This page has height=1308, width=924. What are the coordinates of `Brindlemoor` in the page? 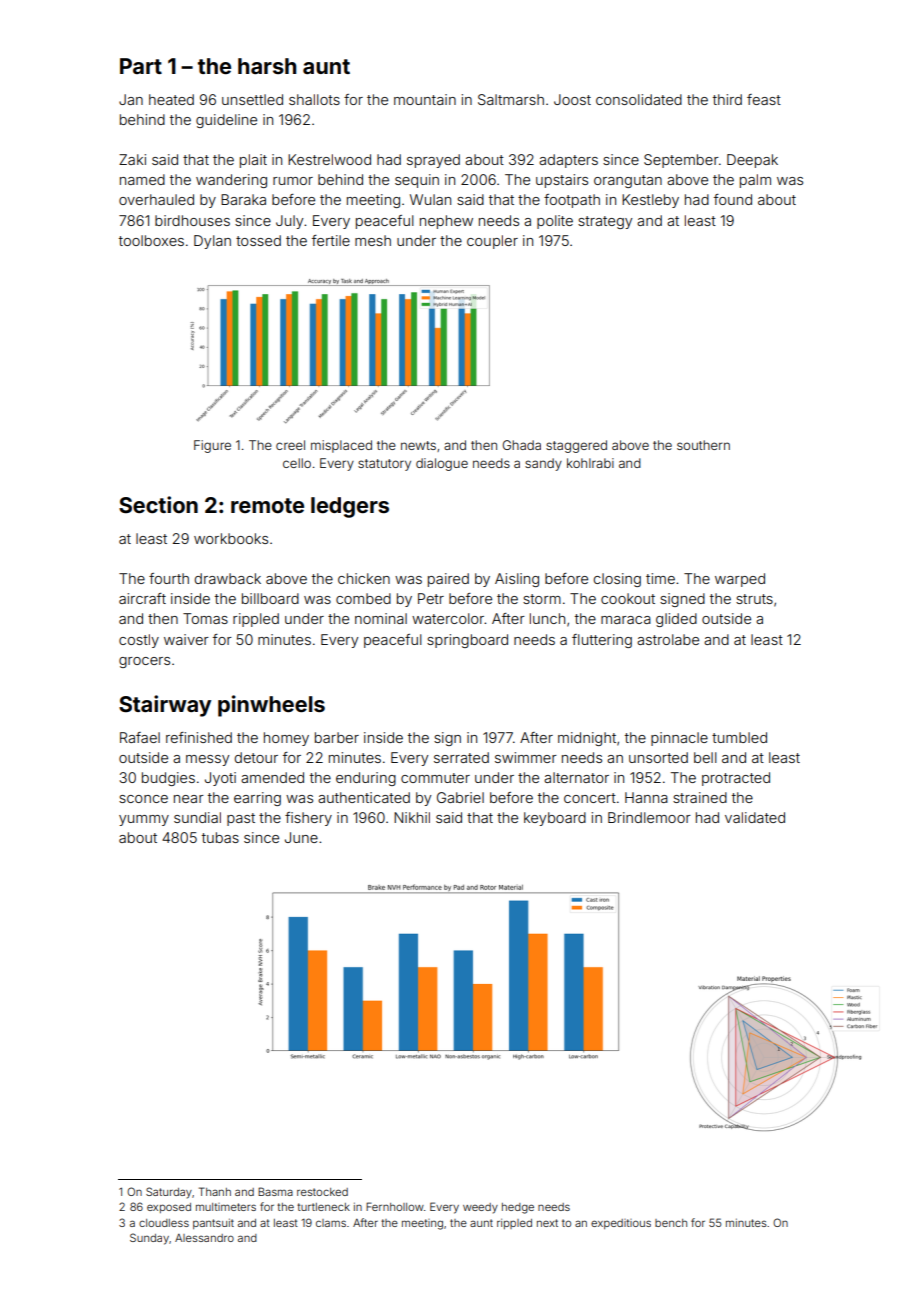 It's located at (649, 817).
